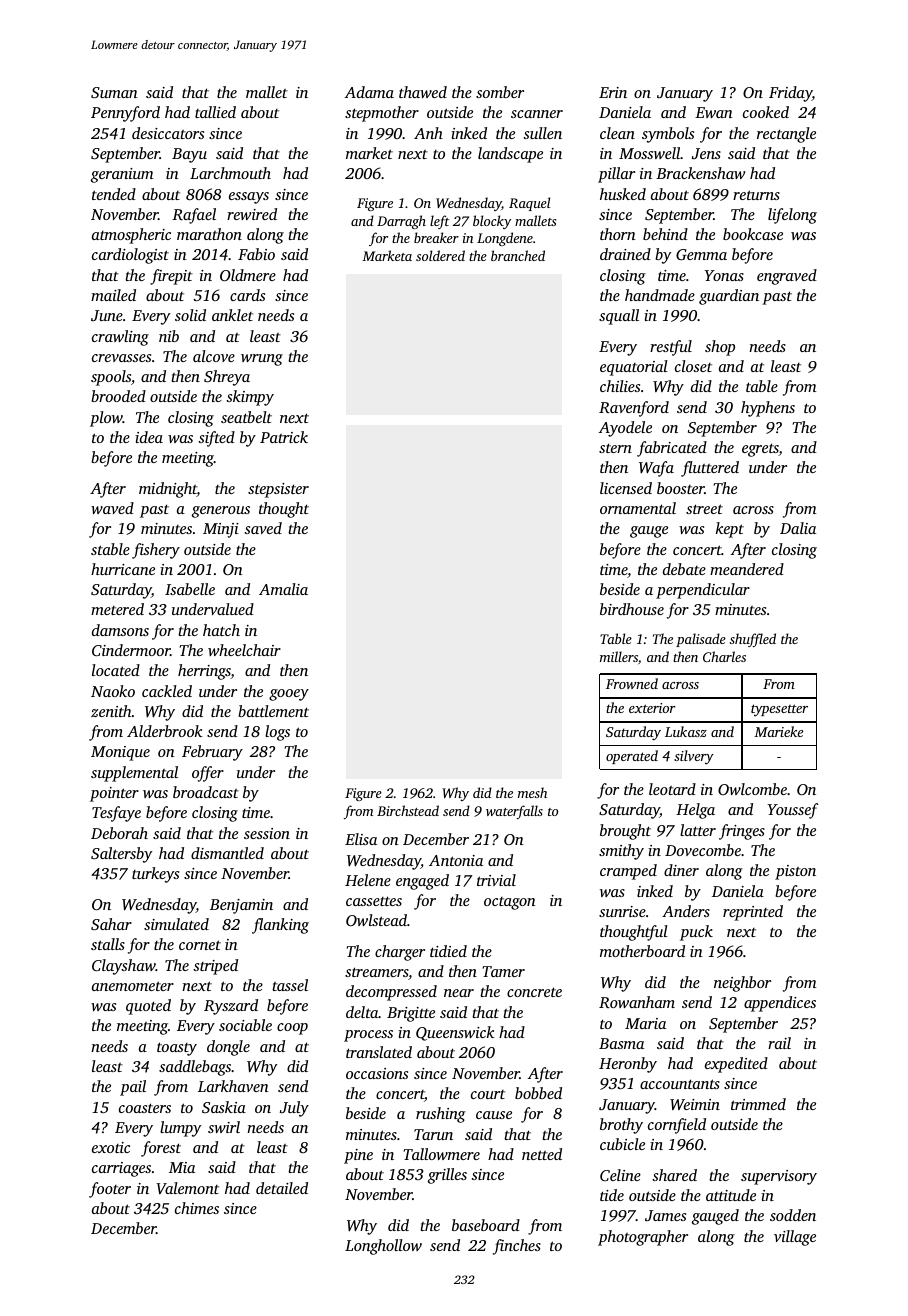 The image size is (908, 1316). Describe the element at coordinates (510, 903) in the screenshot. I see `octagon` at that location.
